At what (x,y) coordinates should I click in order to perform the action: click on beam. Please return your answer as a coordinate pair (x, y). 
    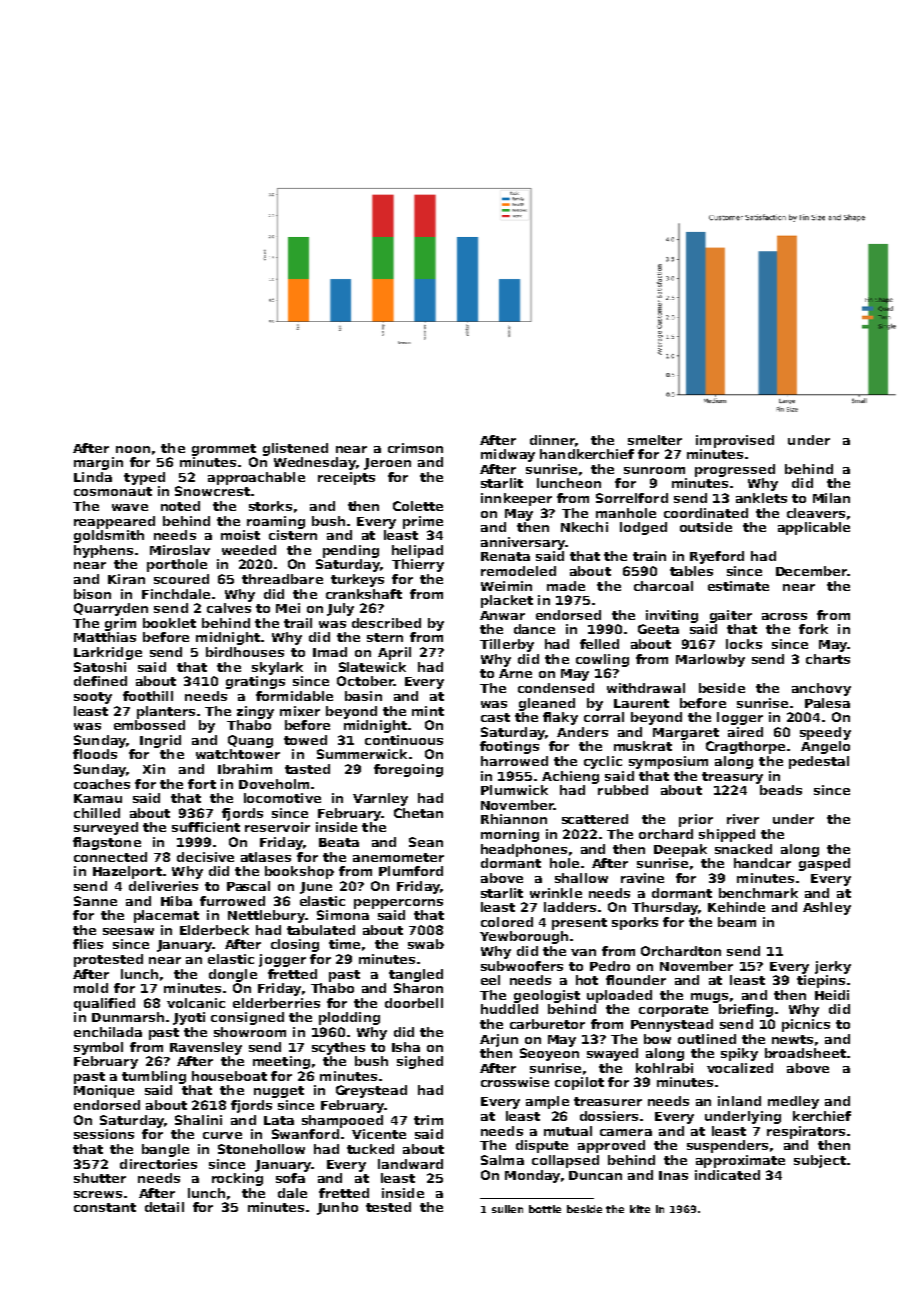
    Looking at the image, I should click on (737, 922).
